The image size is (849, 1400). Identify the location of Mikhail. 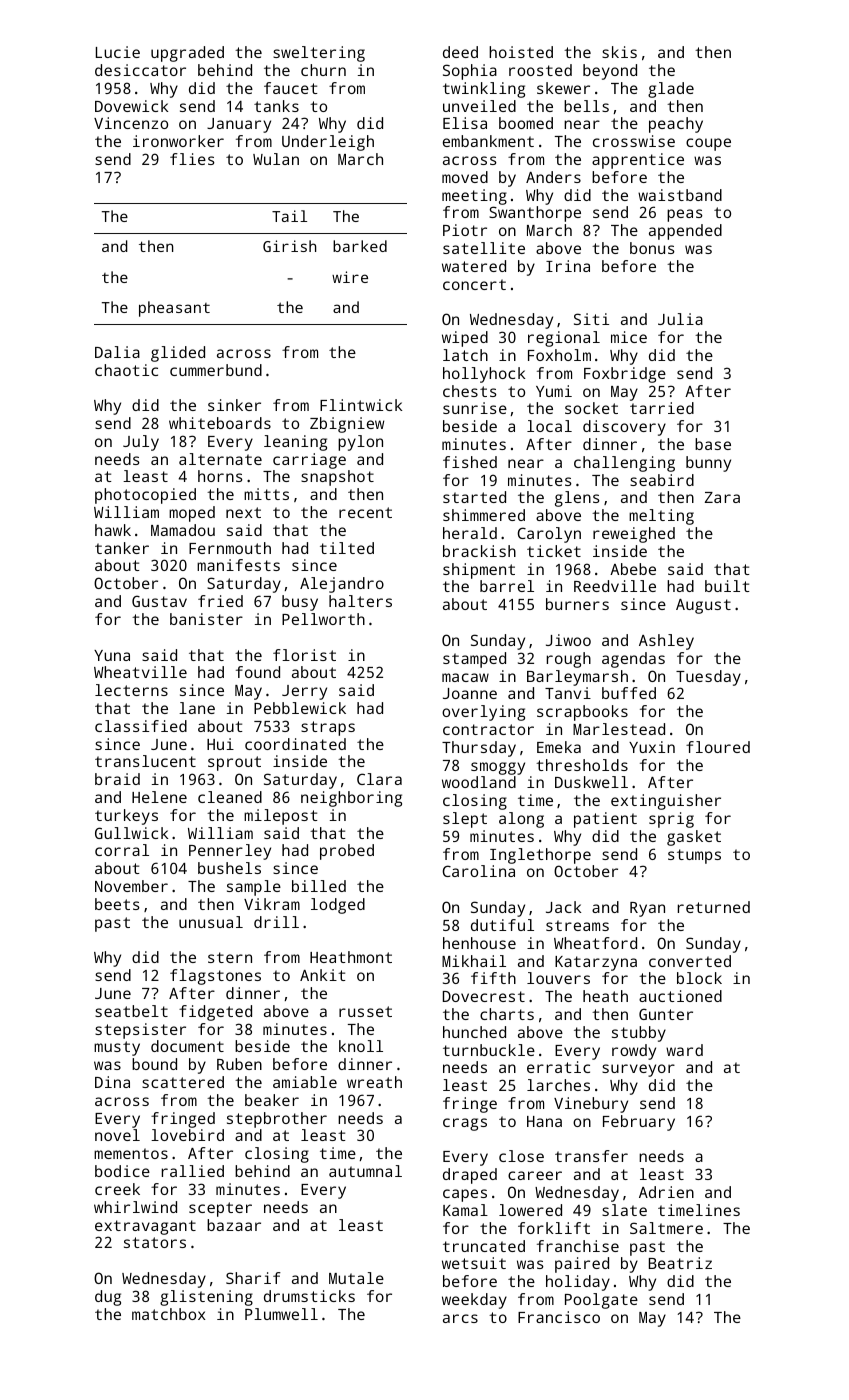
(474, 961).
